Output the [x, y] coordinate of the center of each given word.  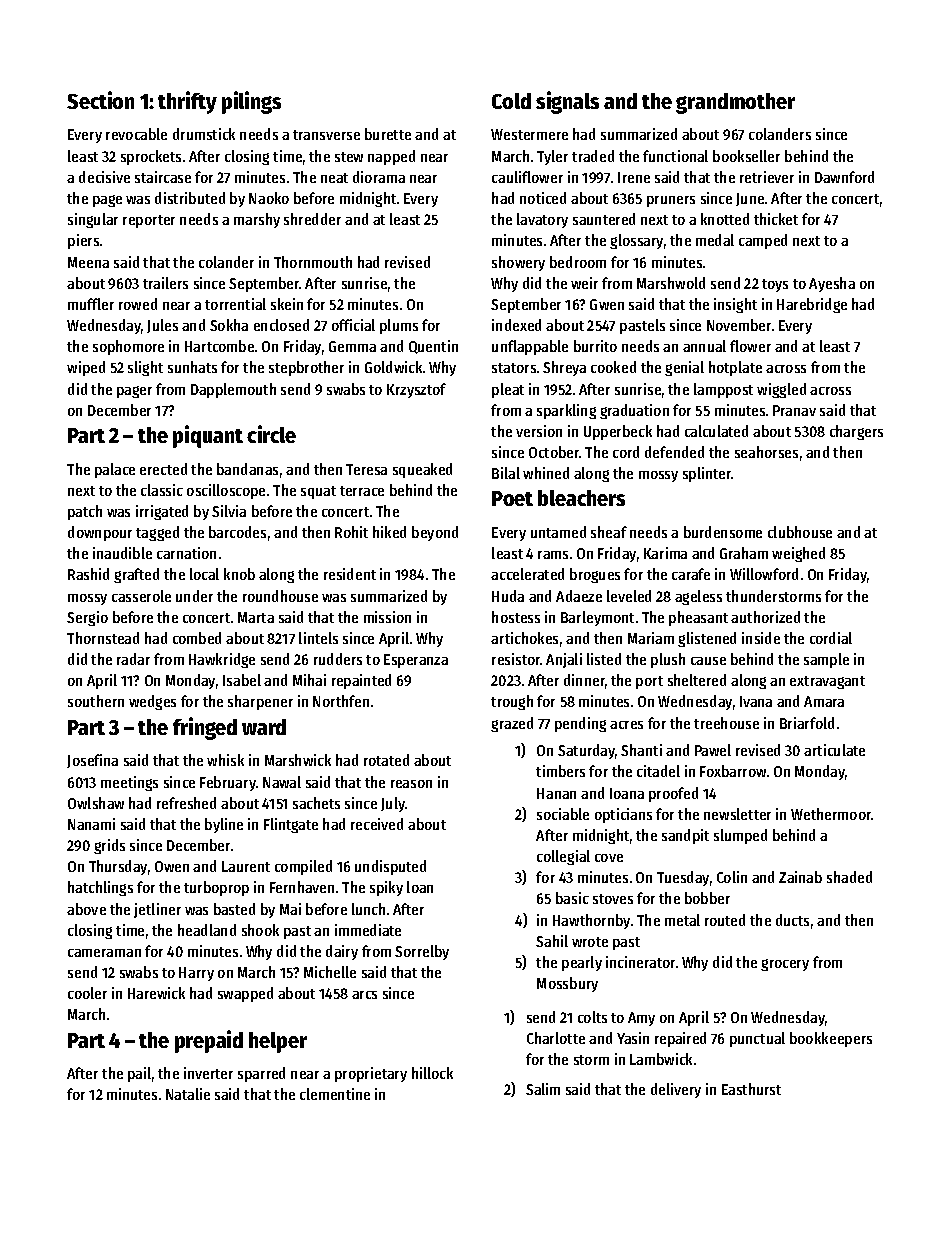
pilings [251, 102]
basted [234, 909]
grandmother [735, 103]
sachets [316, 803]
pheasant [698, 618]
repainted [361, 681]
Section [100, 100]
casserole [141, 596]
